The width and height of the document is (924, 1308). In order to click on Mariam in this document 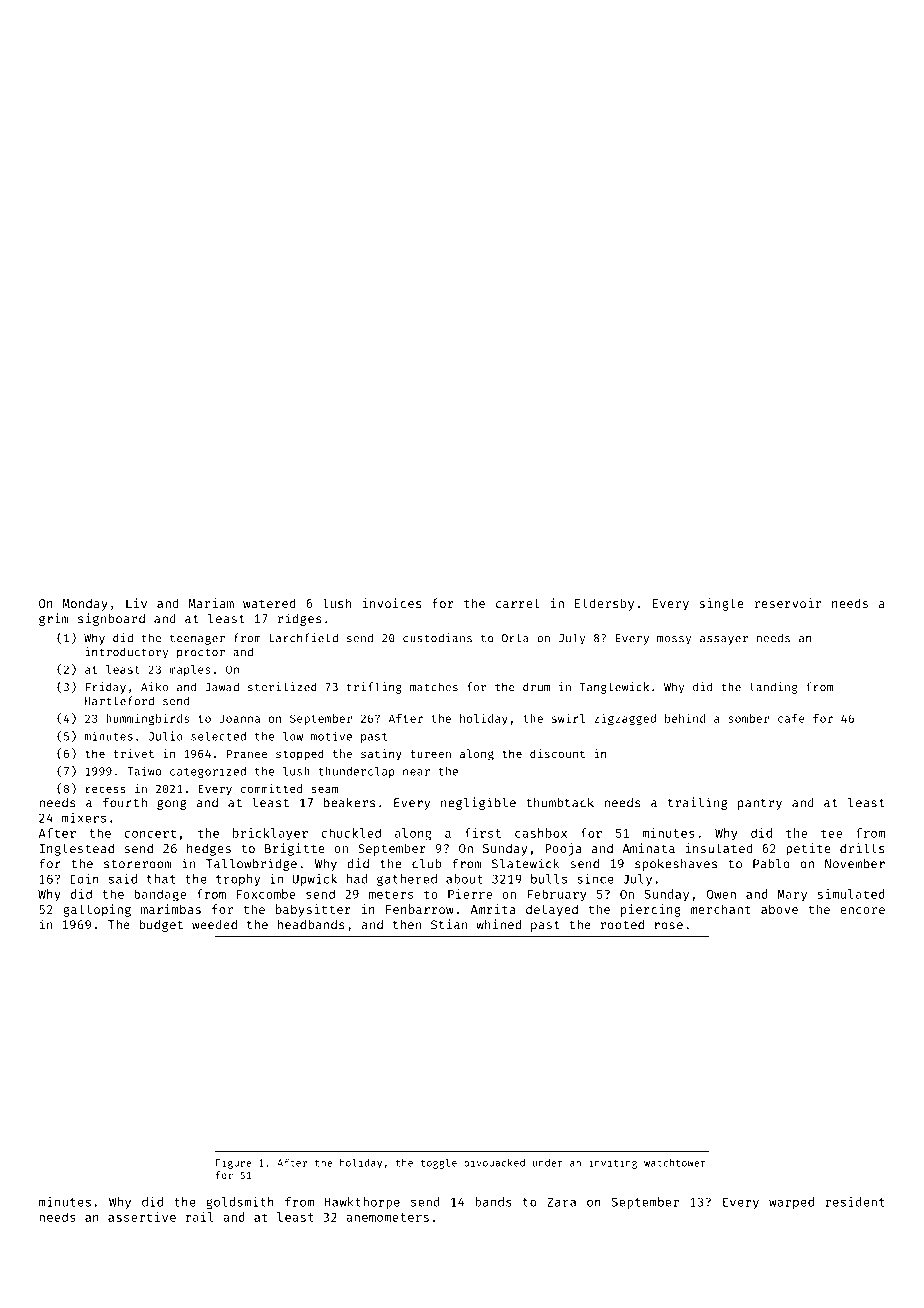, I will do `click(211, 603)`.
